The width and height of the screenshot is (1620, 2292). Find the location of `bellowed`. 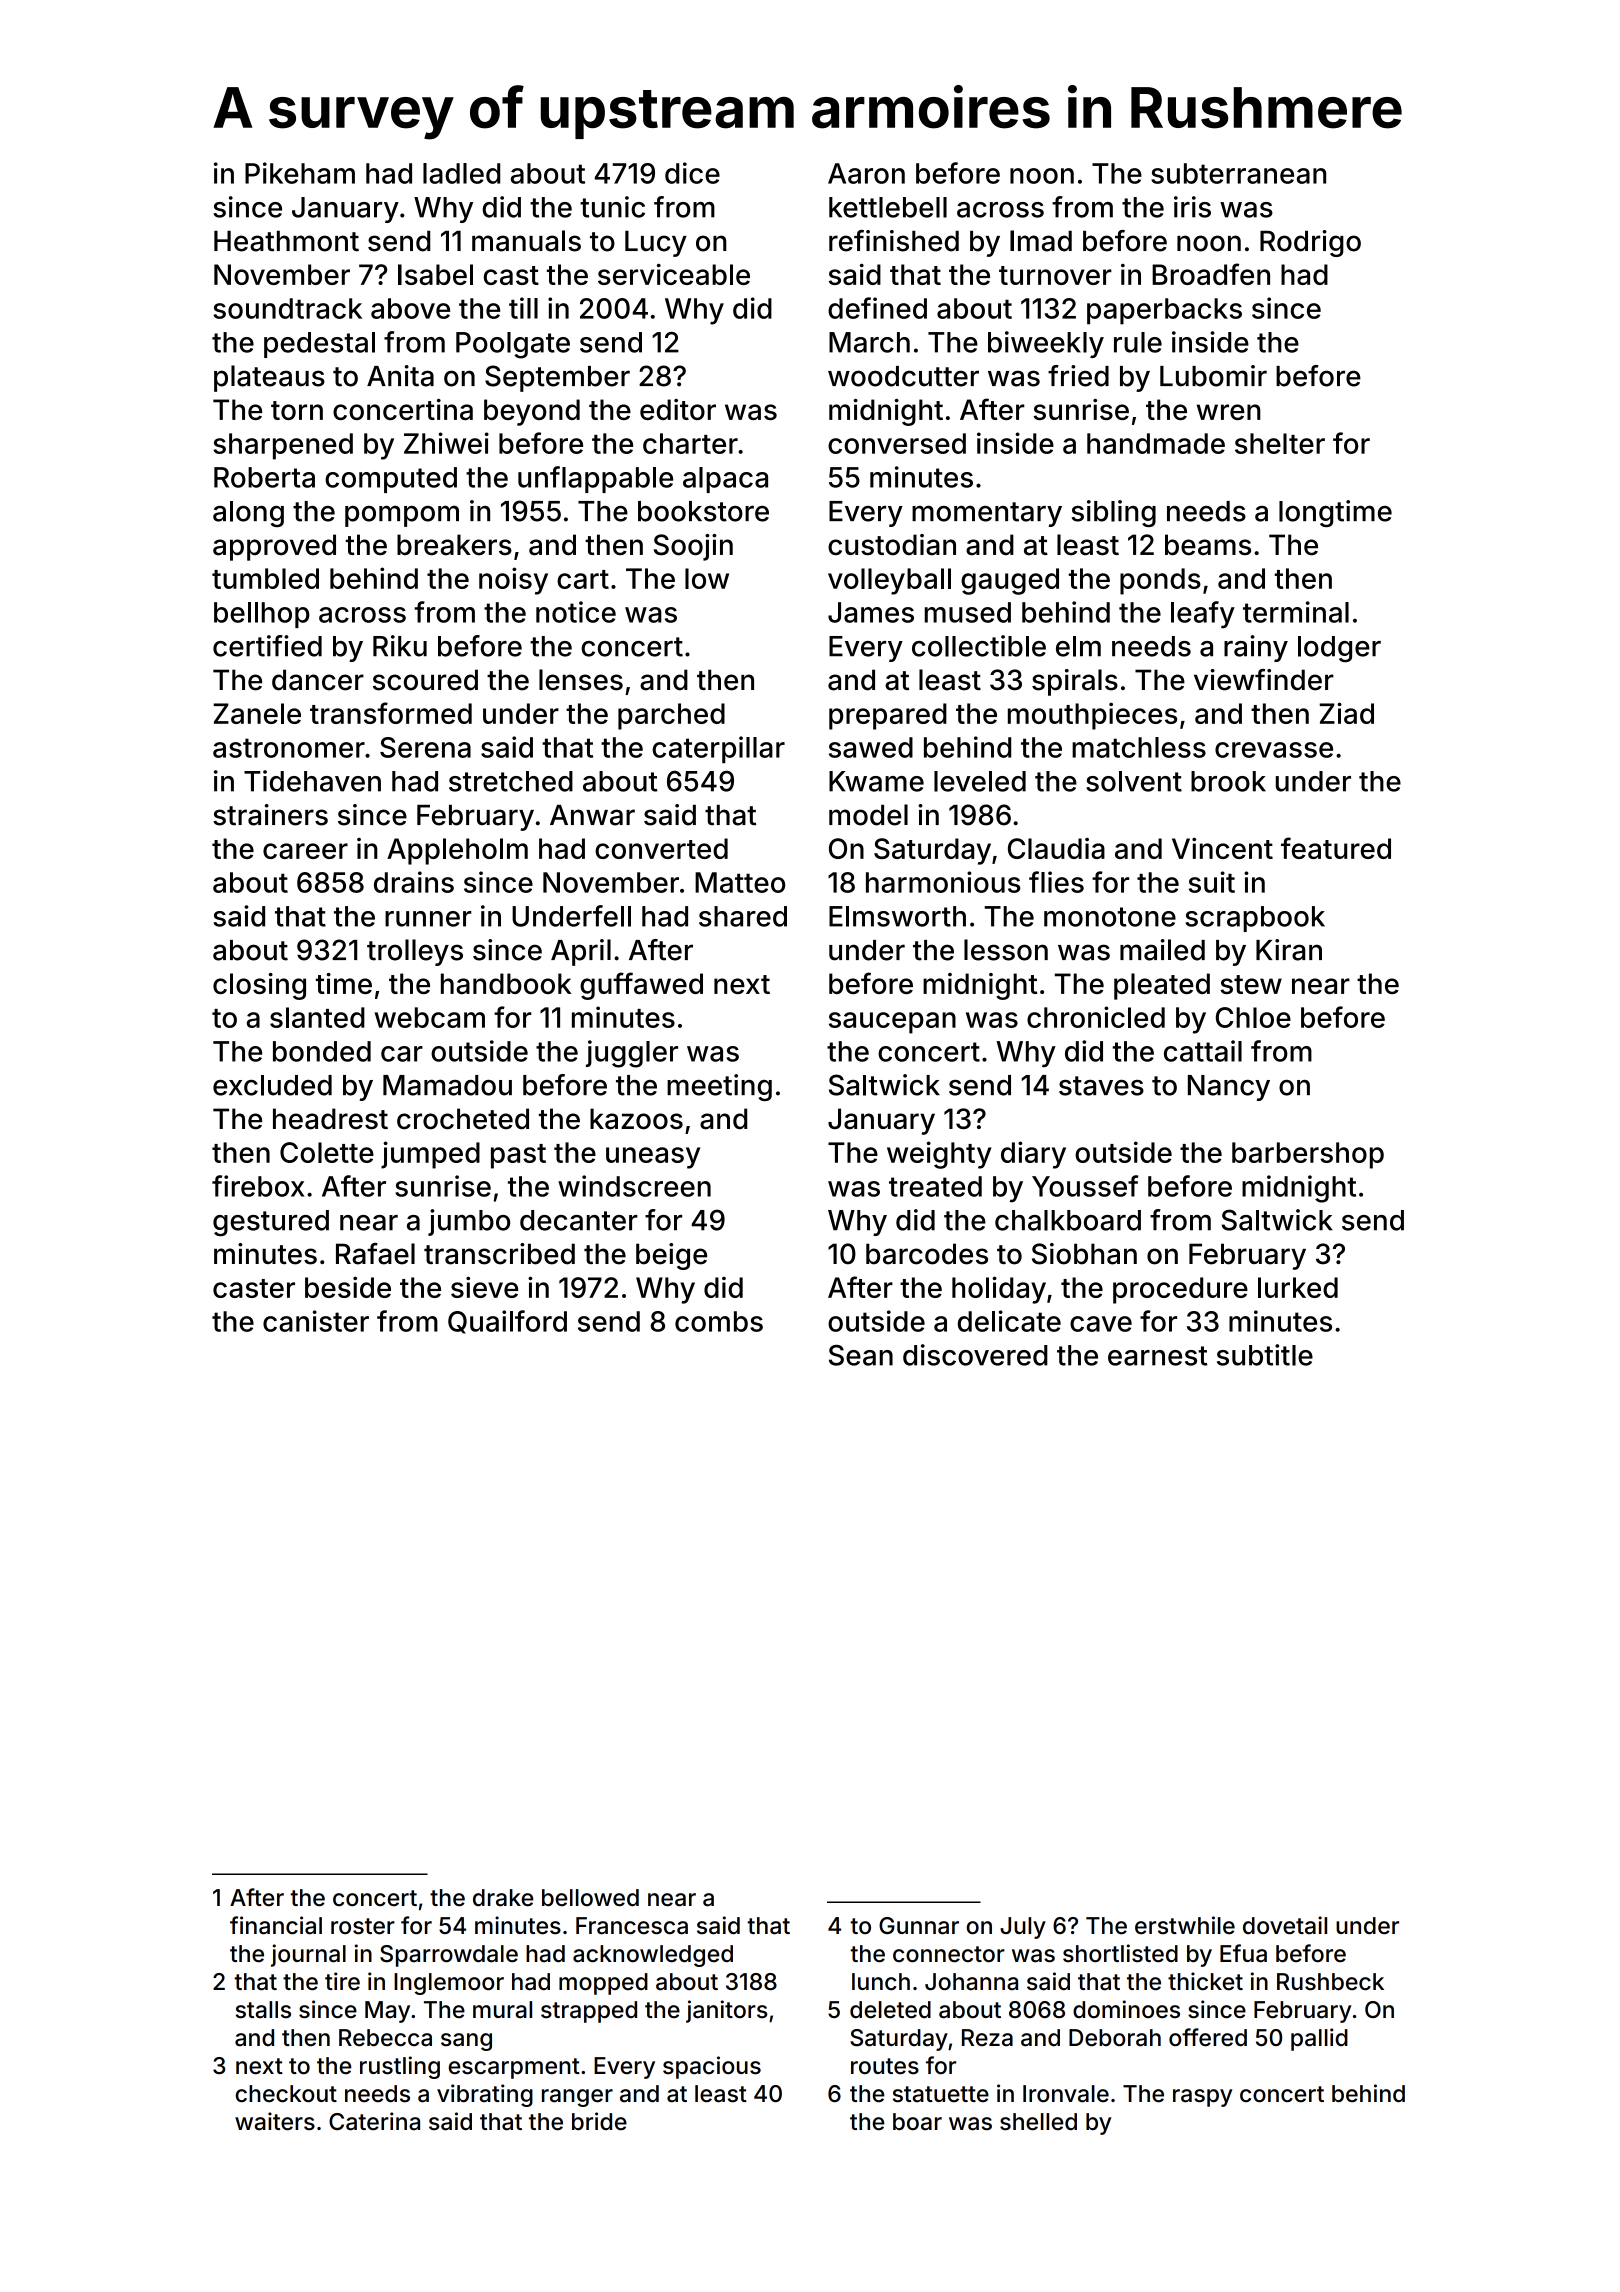

bellowed is located at coordinates (590, 1898).
